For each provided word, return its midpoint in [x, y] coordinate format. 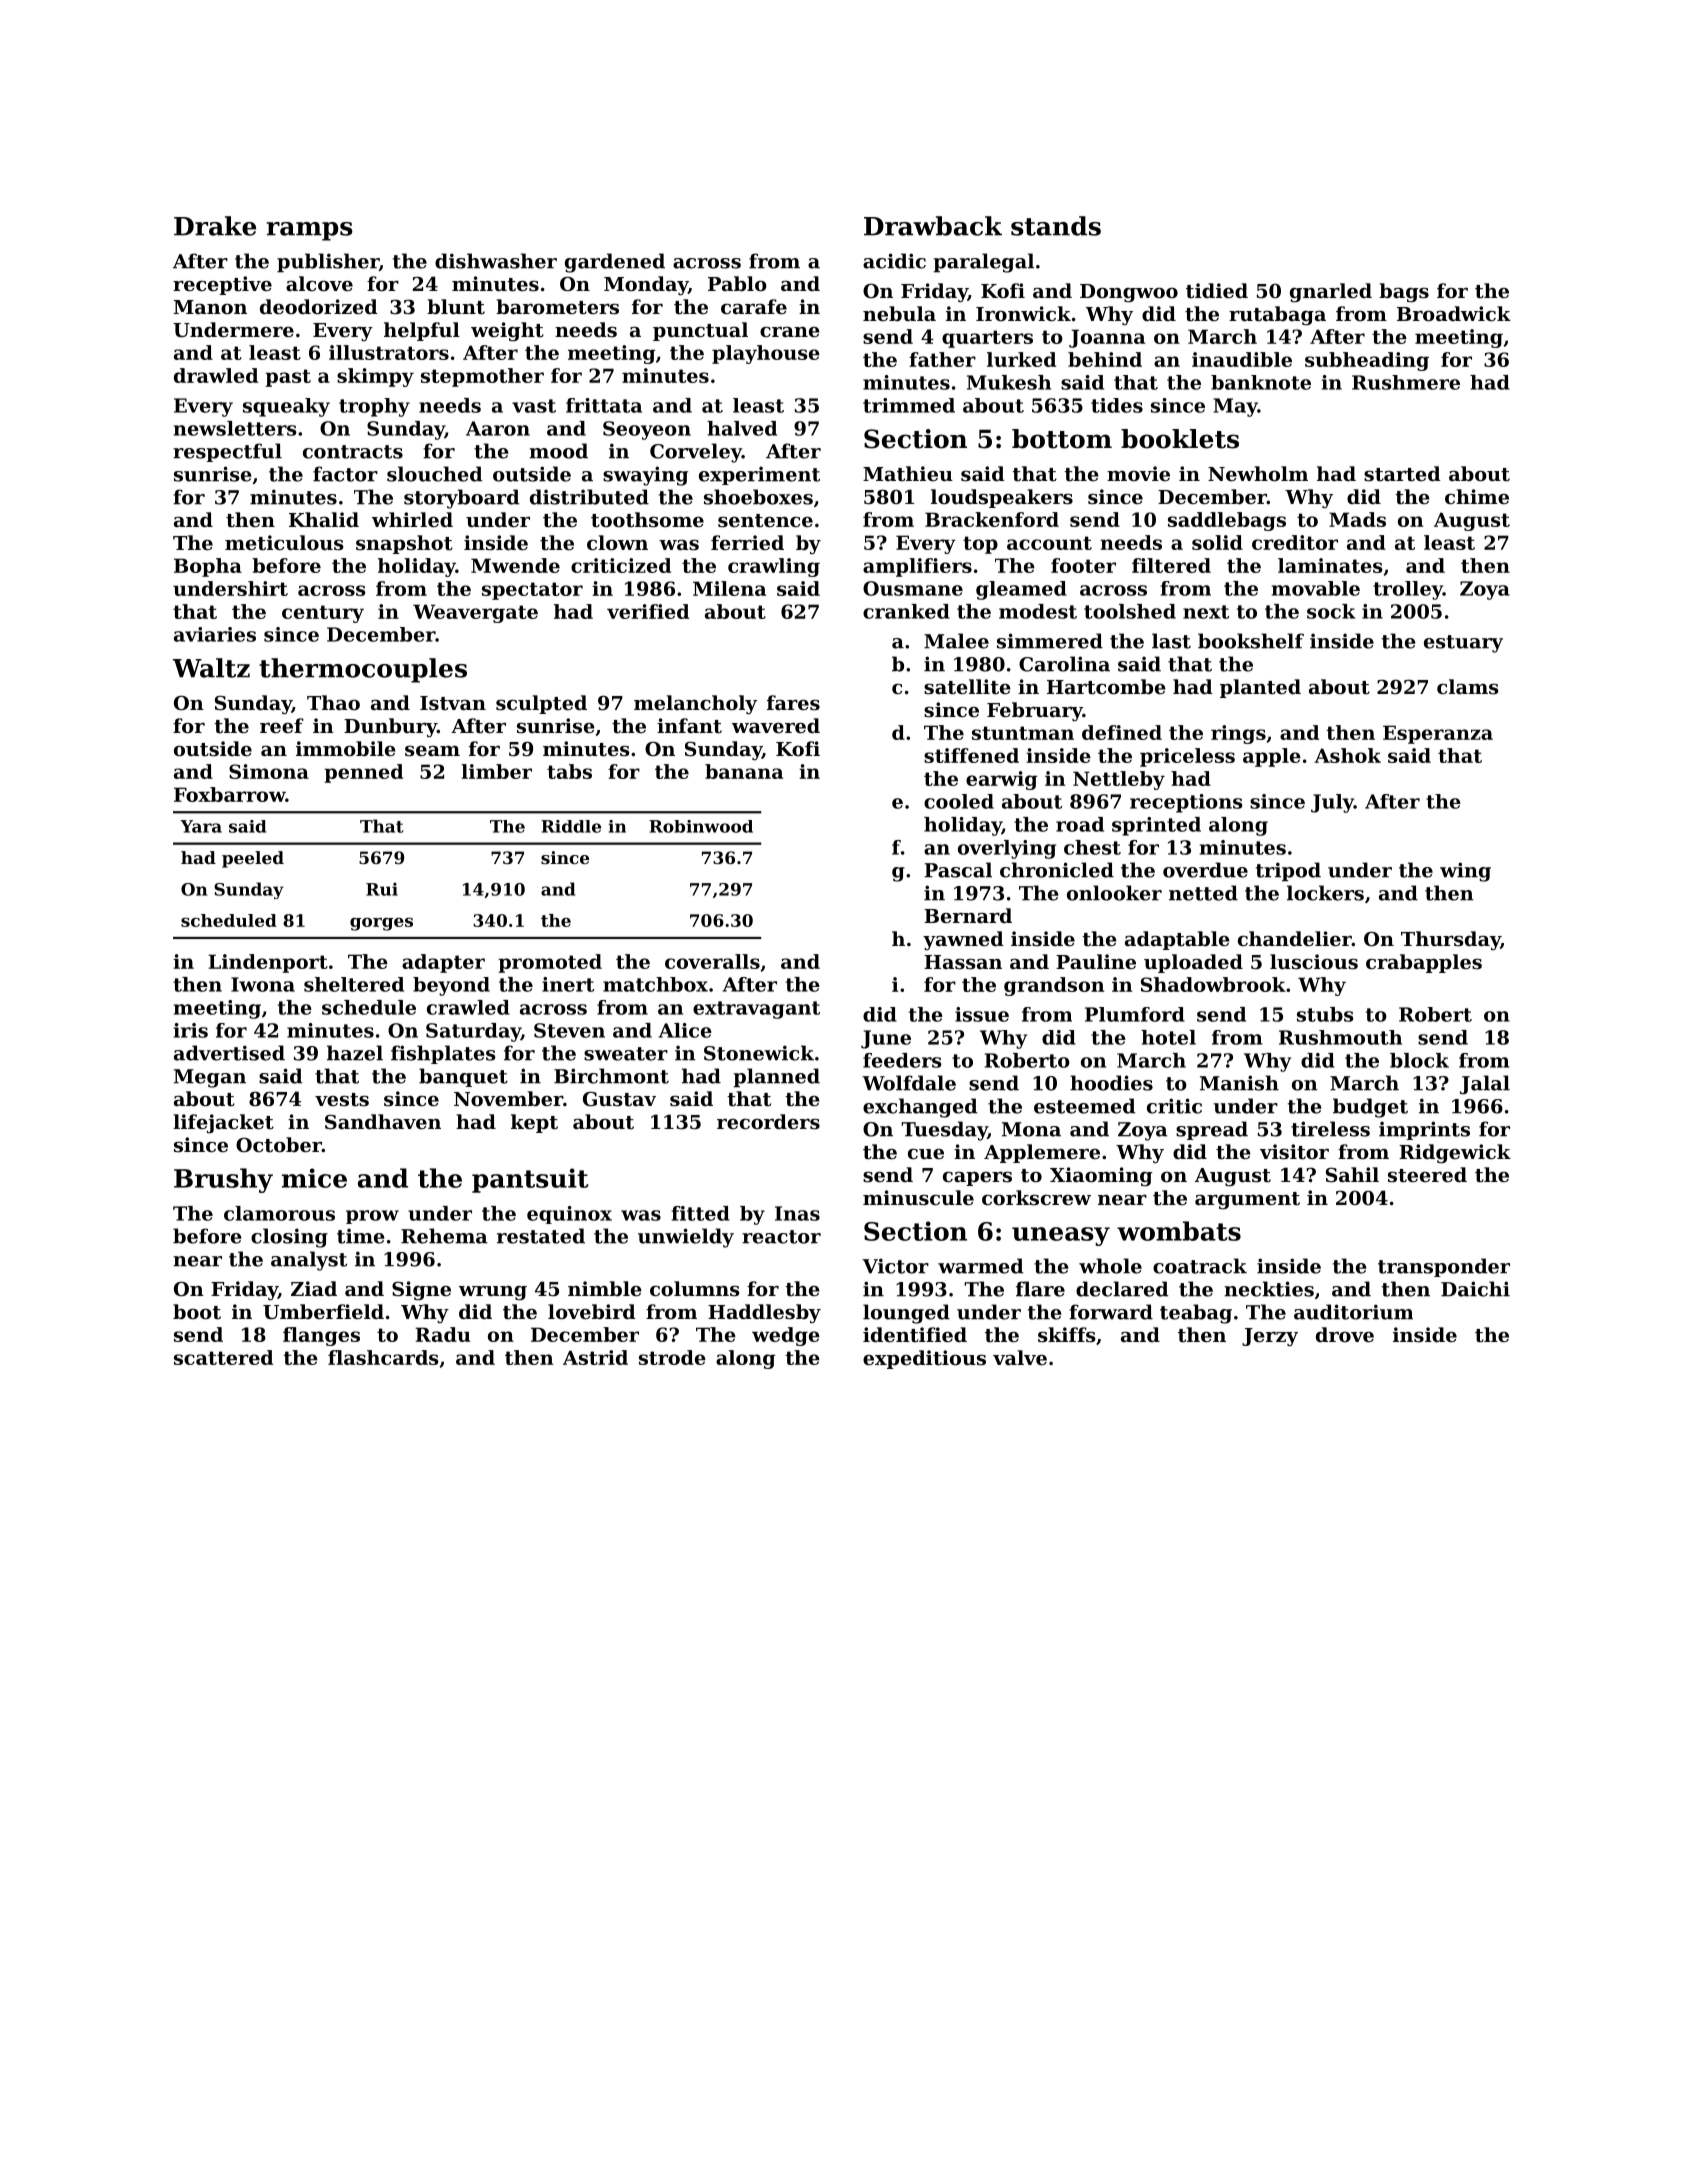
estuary [1463, 644]
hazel [355, 1053]
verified [648, 611]
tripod [1288, 872]
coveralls [712, 961]
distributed [589, 497]
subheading [1367, 361]
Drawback [933, 226]
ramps [310, 231]
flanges [321, 1336]
